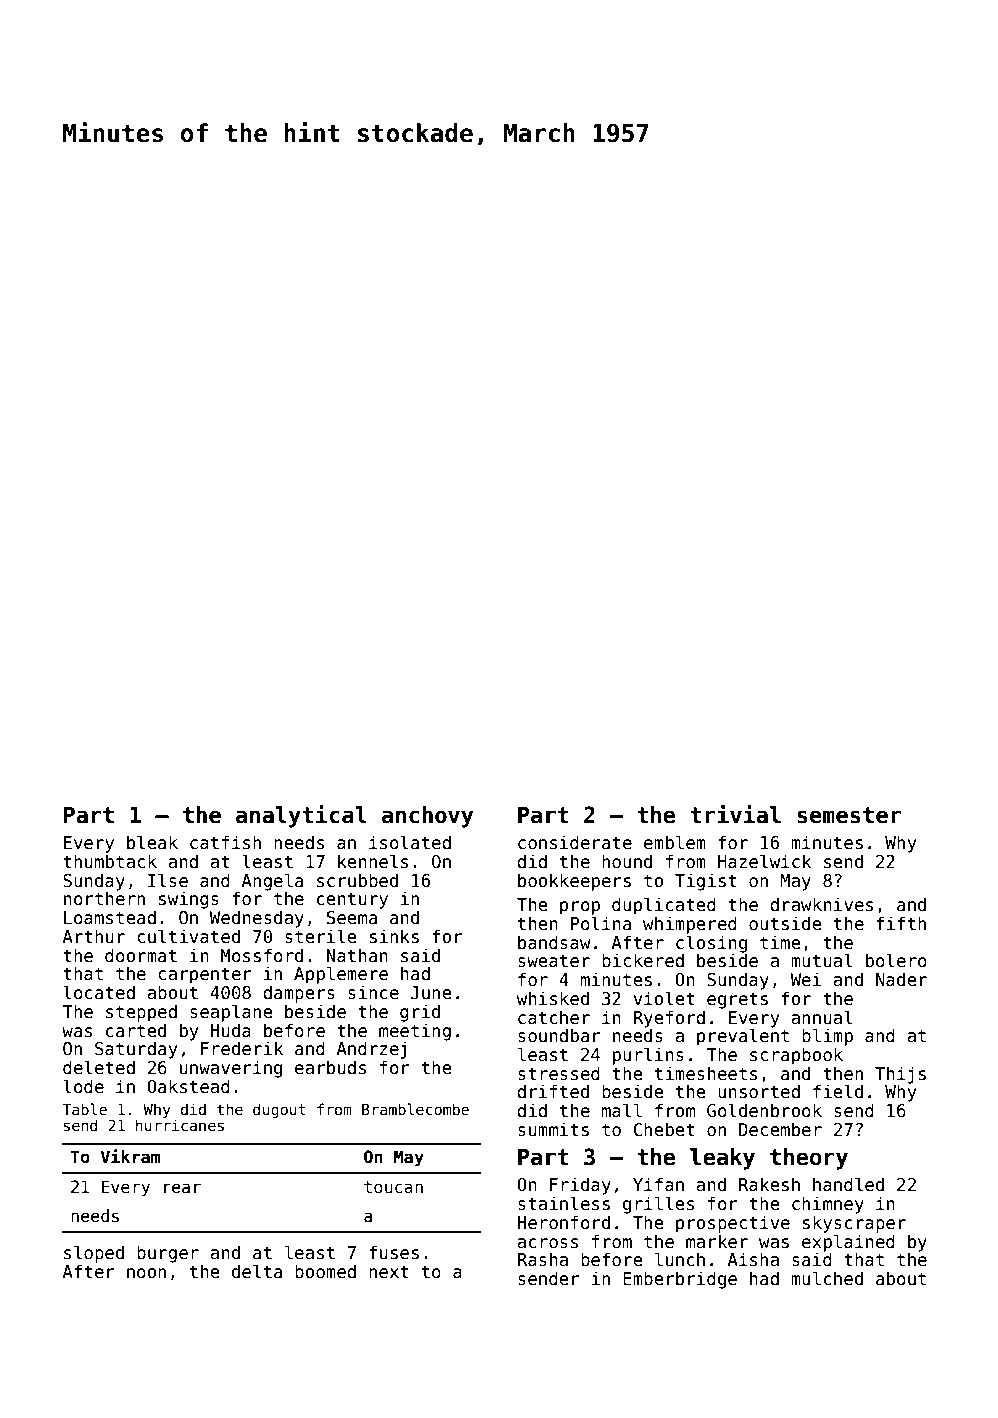  Describe the element at coordinates (357, 955) in the screenshot. I see `Nathan` at that location.
